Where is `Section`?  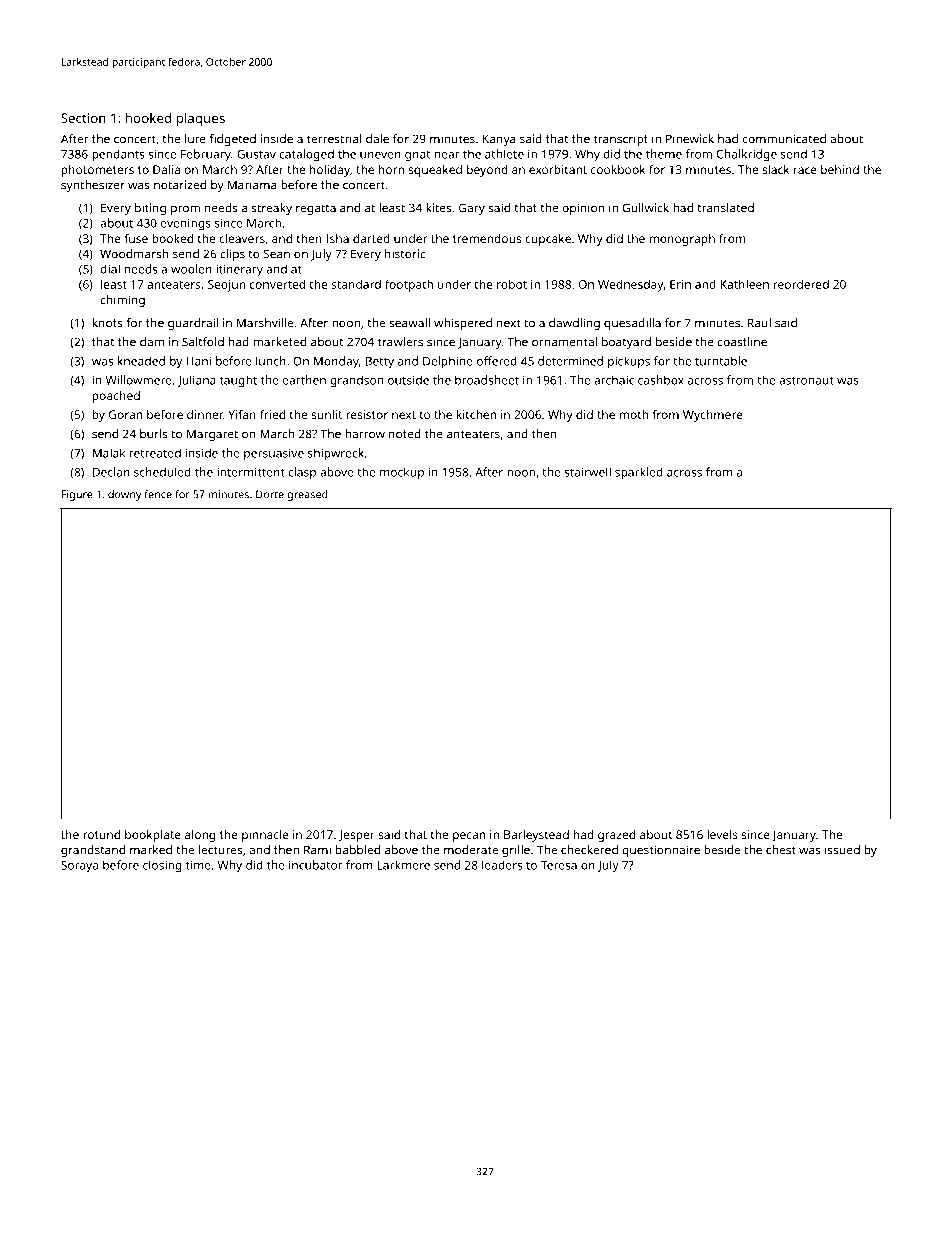 Section is located at coordinates (83, 118).
